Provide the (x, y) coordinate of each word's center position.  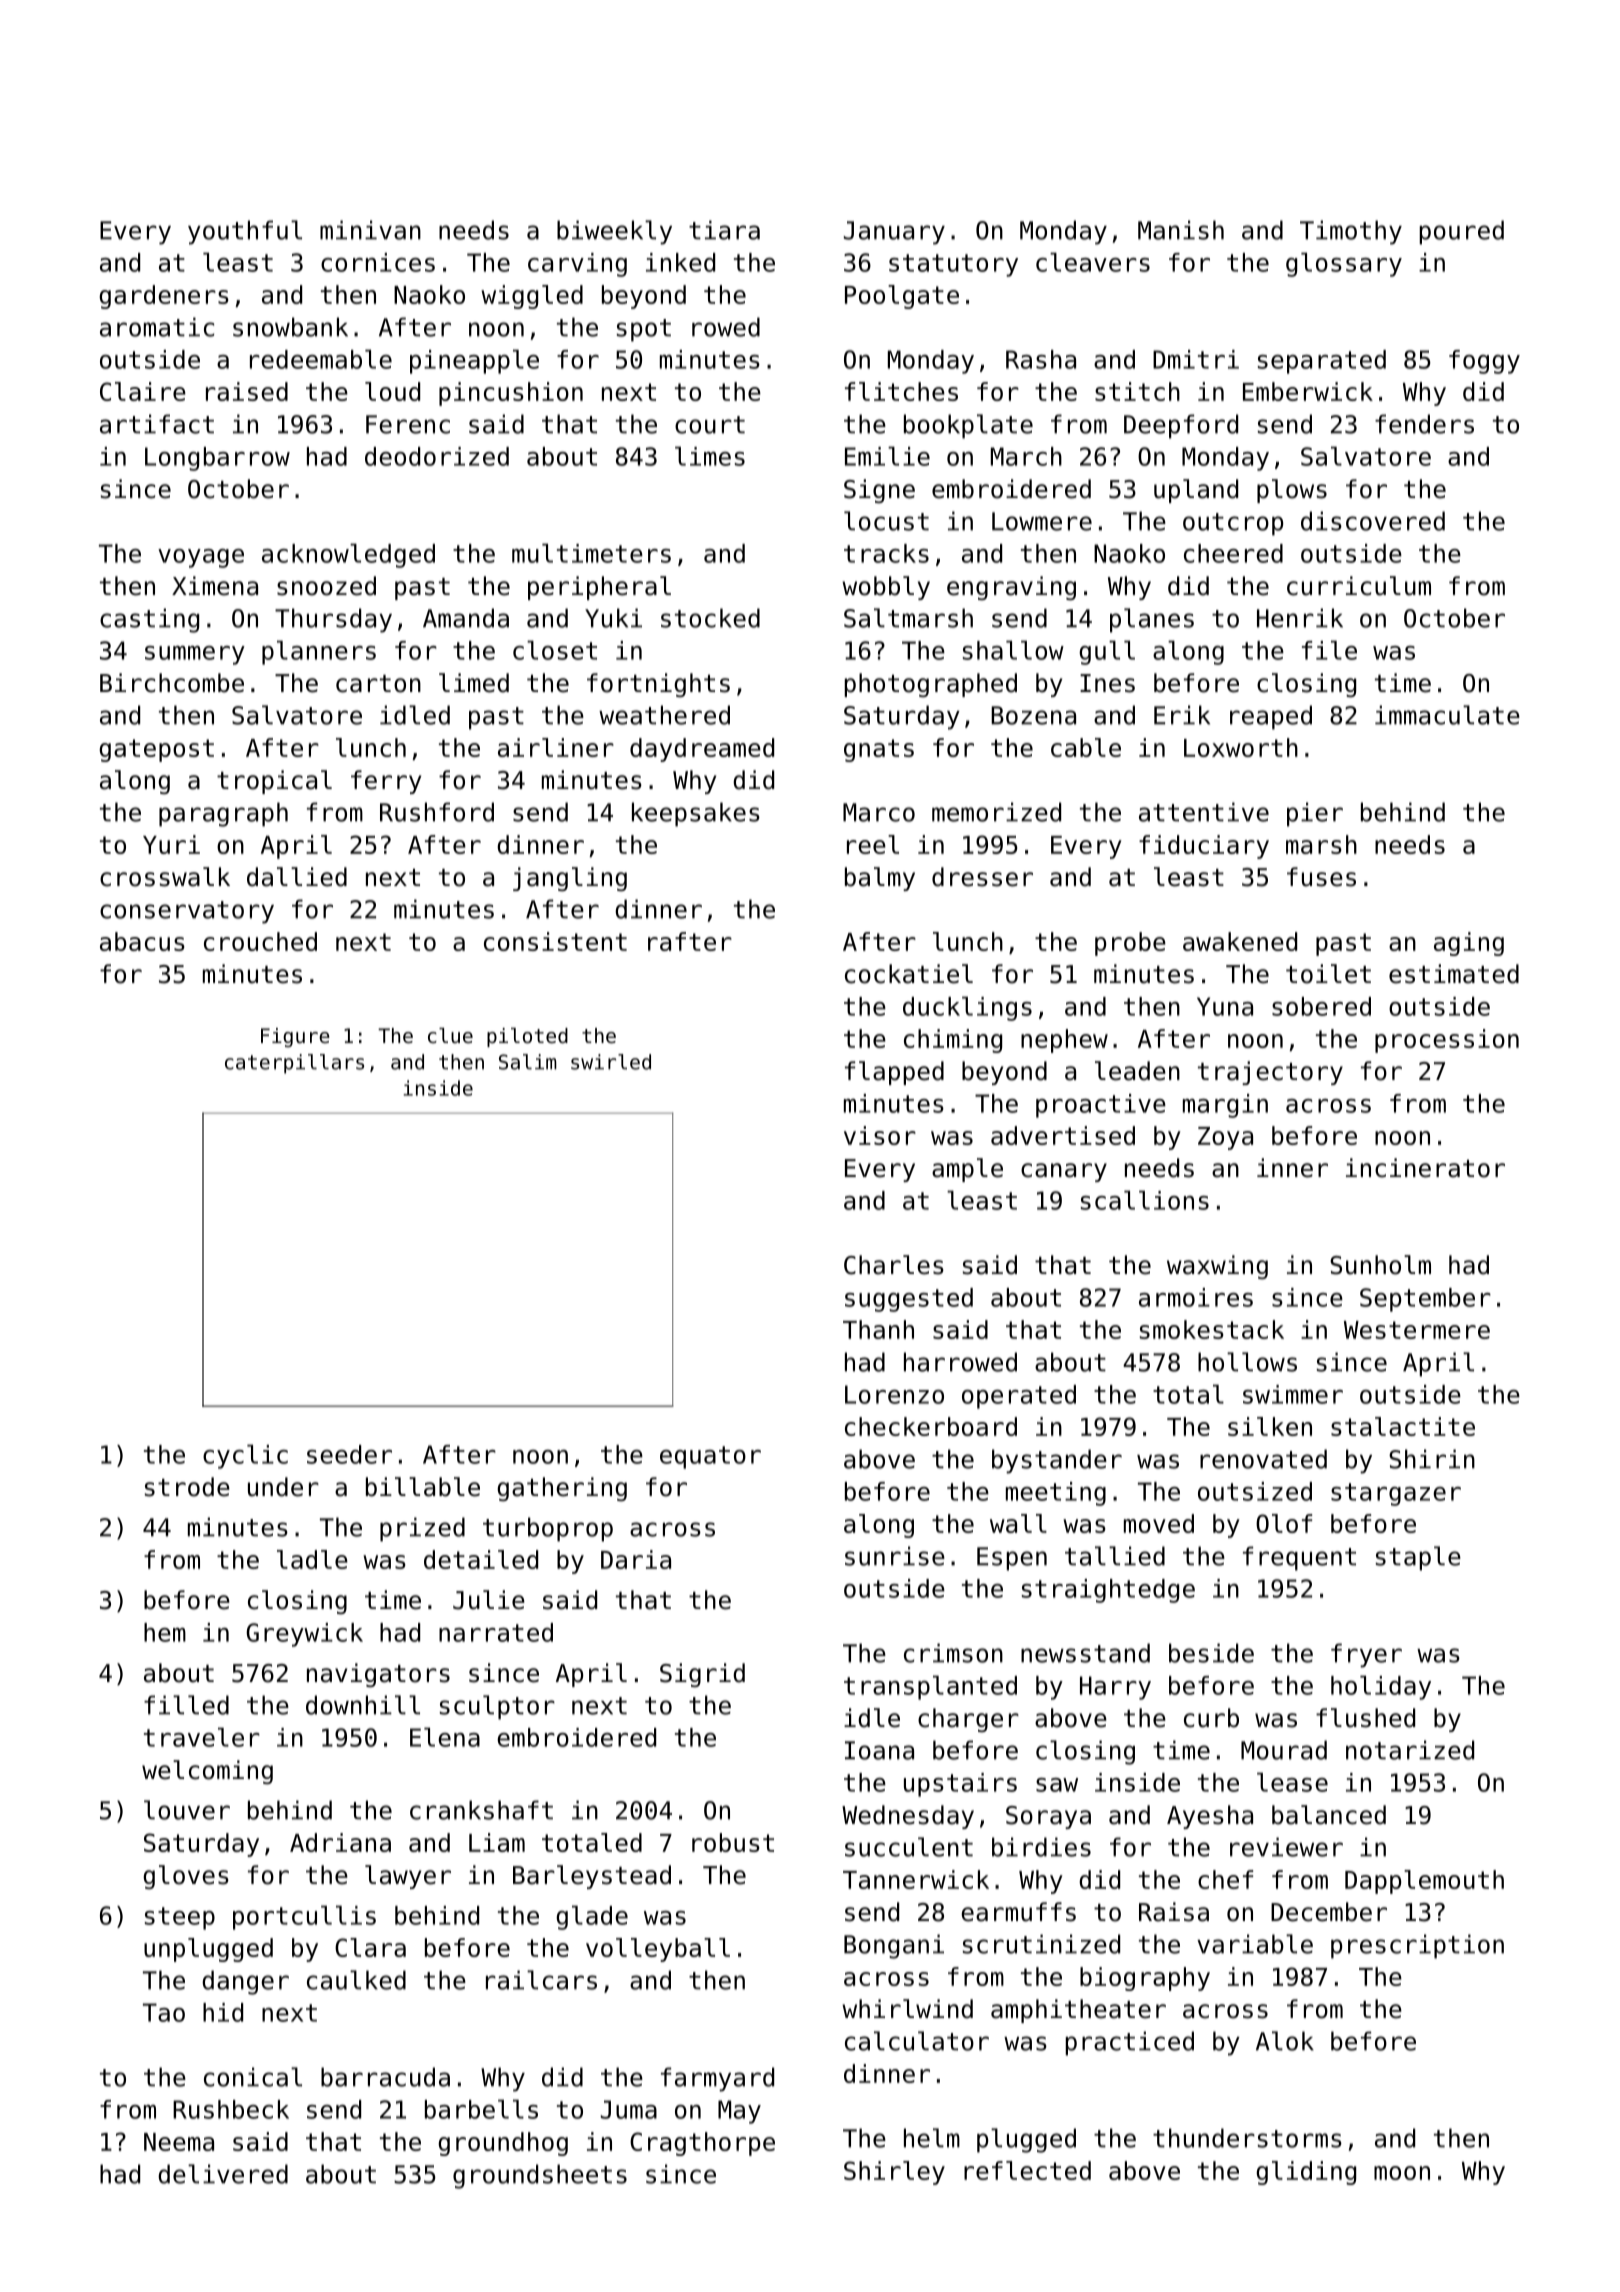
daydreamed (702, 750)
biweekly (614, 232)
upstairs (960, 1785)
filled (186, 1705)
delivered (223, 2174)
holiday (1381, 1687)
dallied (297, 877)
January (894, 233)
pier (1315, 814)
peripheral (599, 588)
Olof (1284, 1523)
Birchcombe (172, 683)
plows (1292, 491)
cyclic (245, 1456)
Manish (1181, 230)
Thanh (878, 1329)
